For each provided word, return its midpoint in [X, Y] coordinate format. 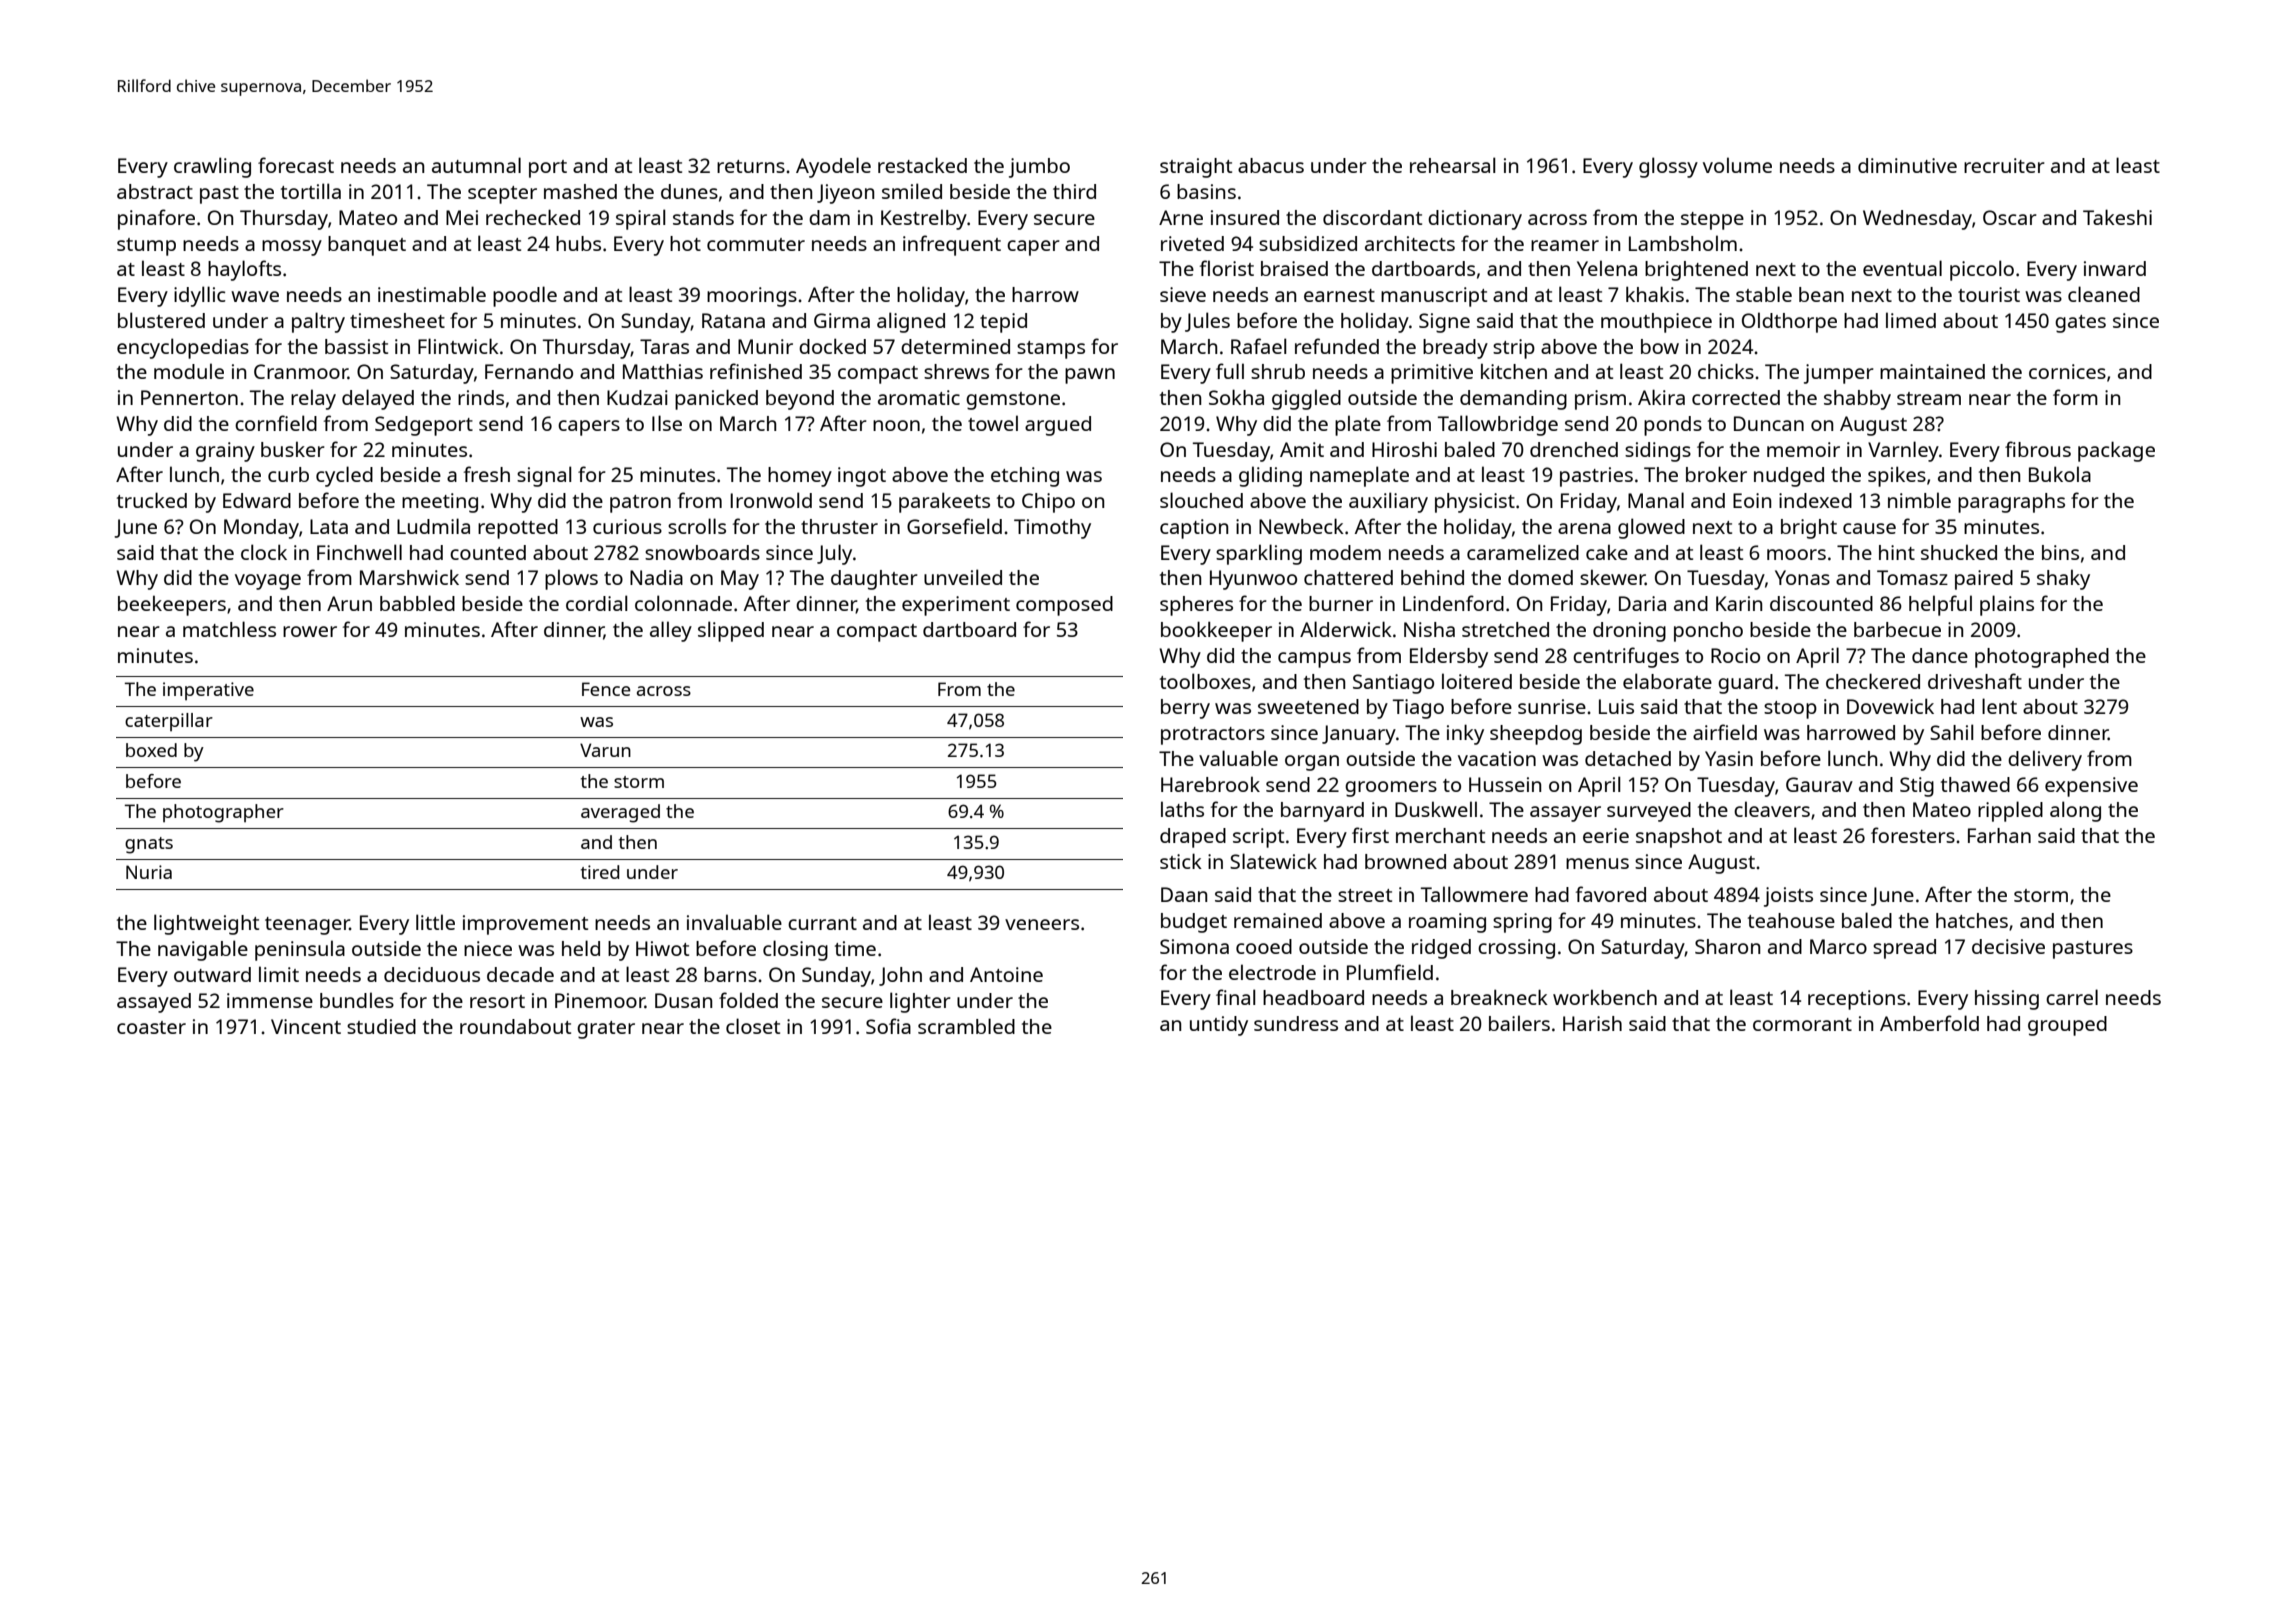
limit [279, 974]
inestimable [432, 294]
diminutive [1907, 165]
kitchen [1514, 371]
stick [1181, 861]
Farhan [1999, 835]
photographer [223, 813]
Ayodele [833, 167]
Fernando [529, 371]
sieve [1183, 294]
